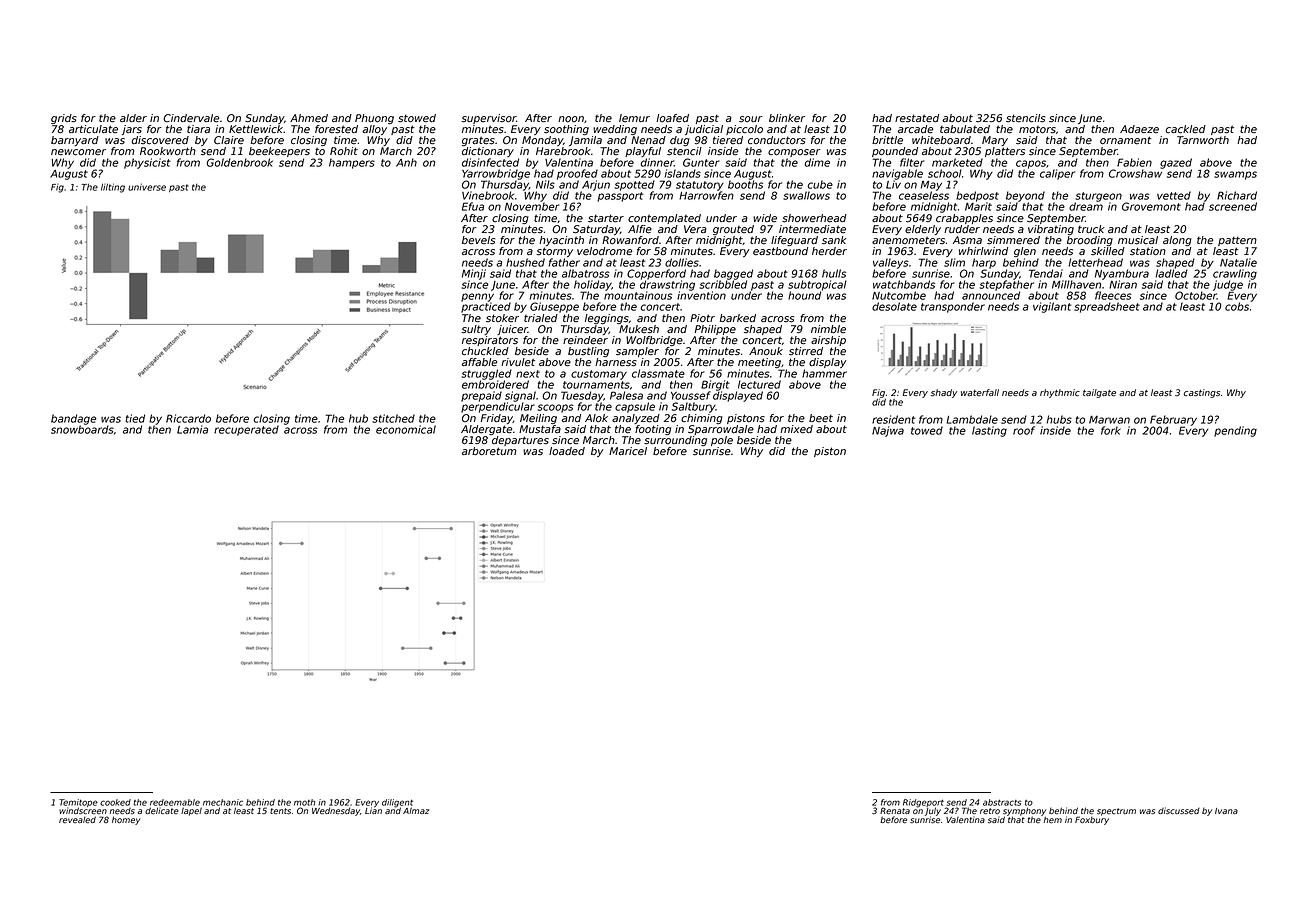  What do you see at coordinates (304, 802) in the screenshot?
I see `moth` at bounding box center [304, 802].
